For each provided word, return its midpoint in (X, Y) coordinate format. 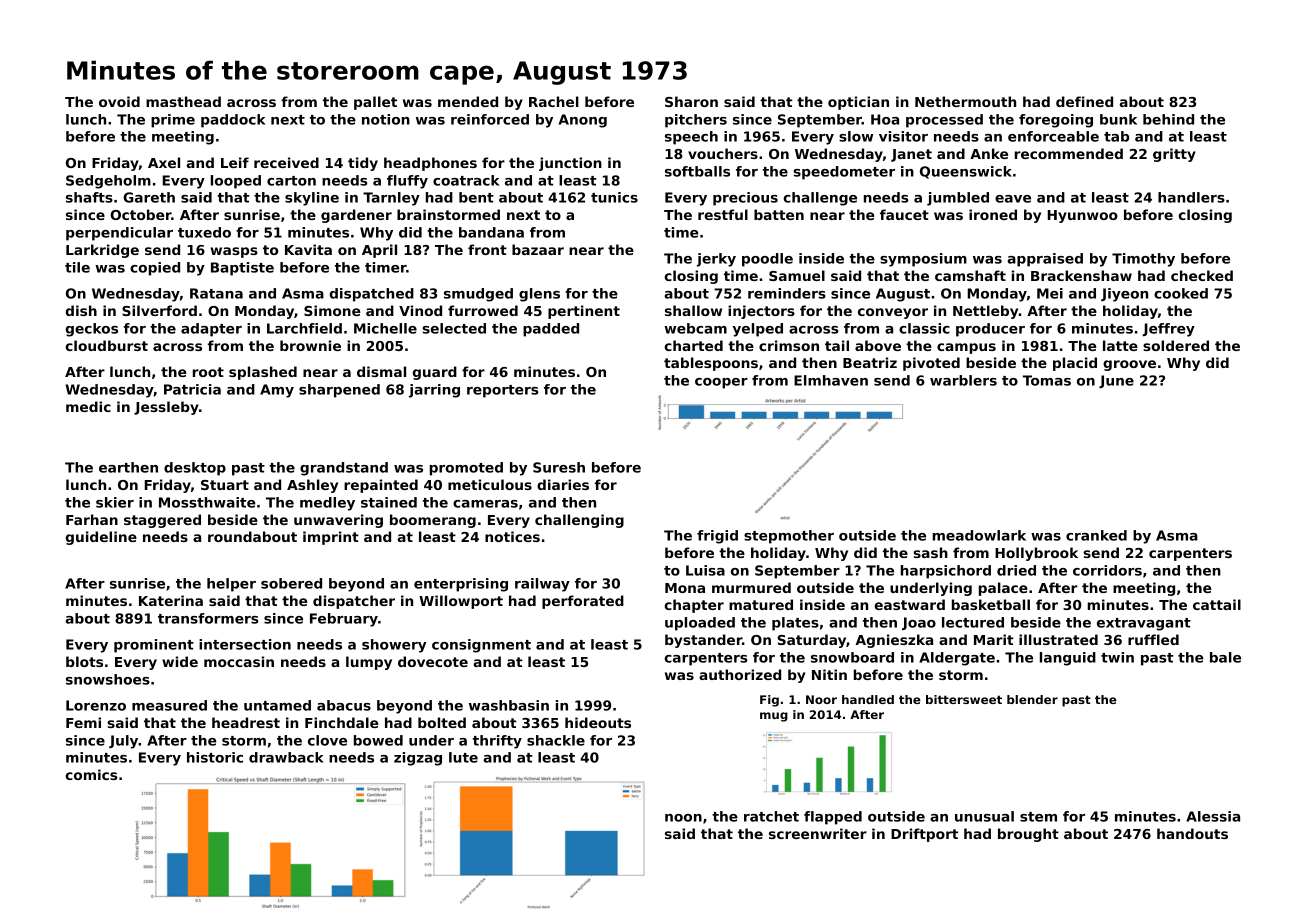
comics (91, 774)
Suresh (559, 467)
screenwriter (818, 833)
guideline (101, 538)
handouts (1192, 833)
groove (1129, 365)
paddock (233, 121)
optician (858, 103)
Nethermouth (965, 101)
